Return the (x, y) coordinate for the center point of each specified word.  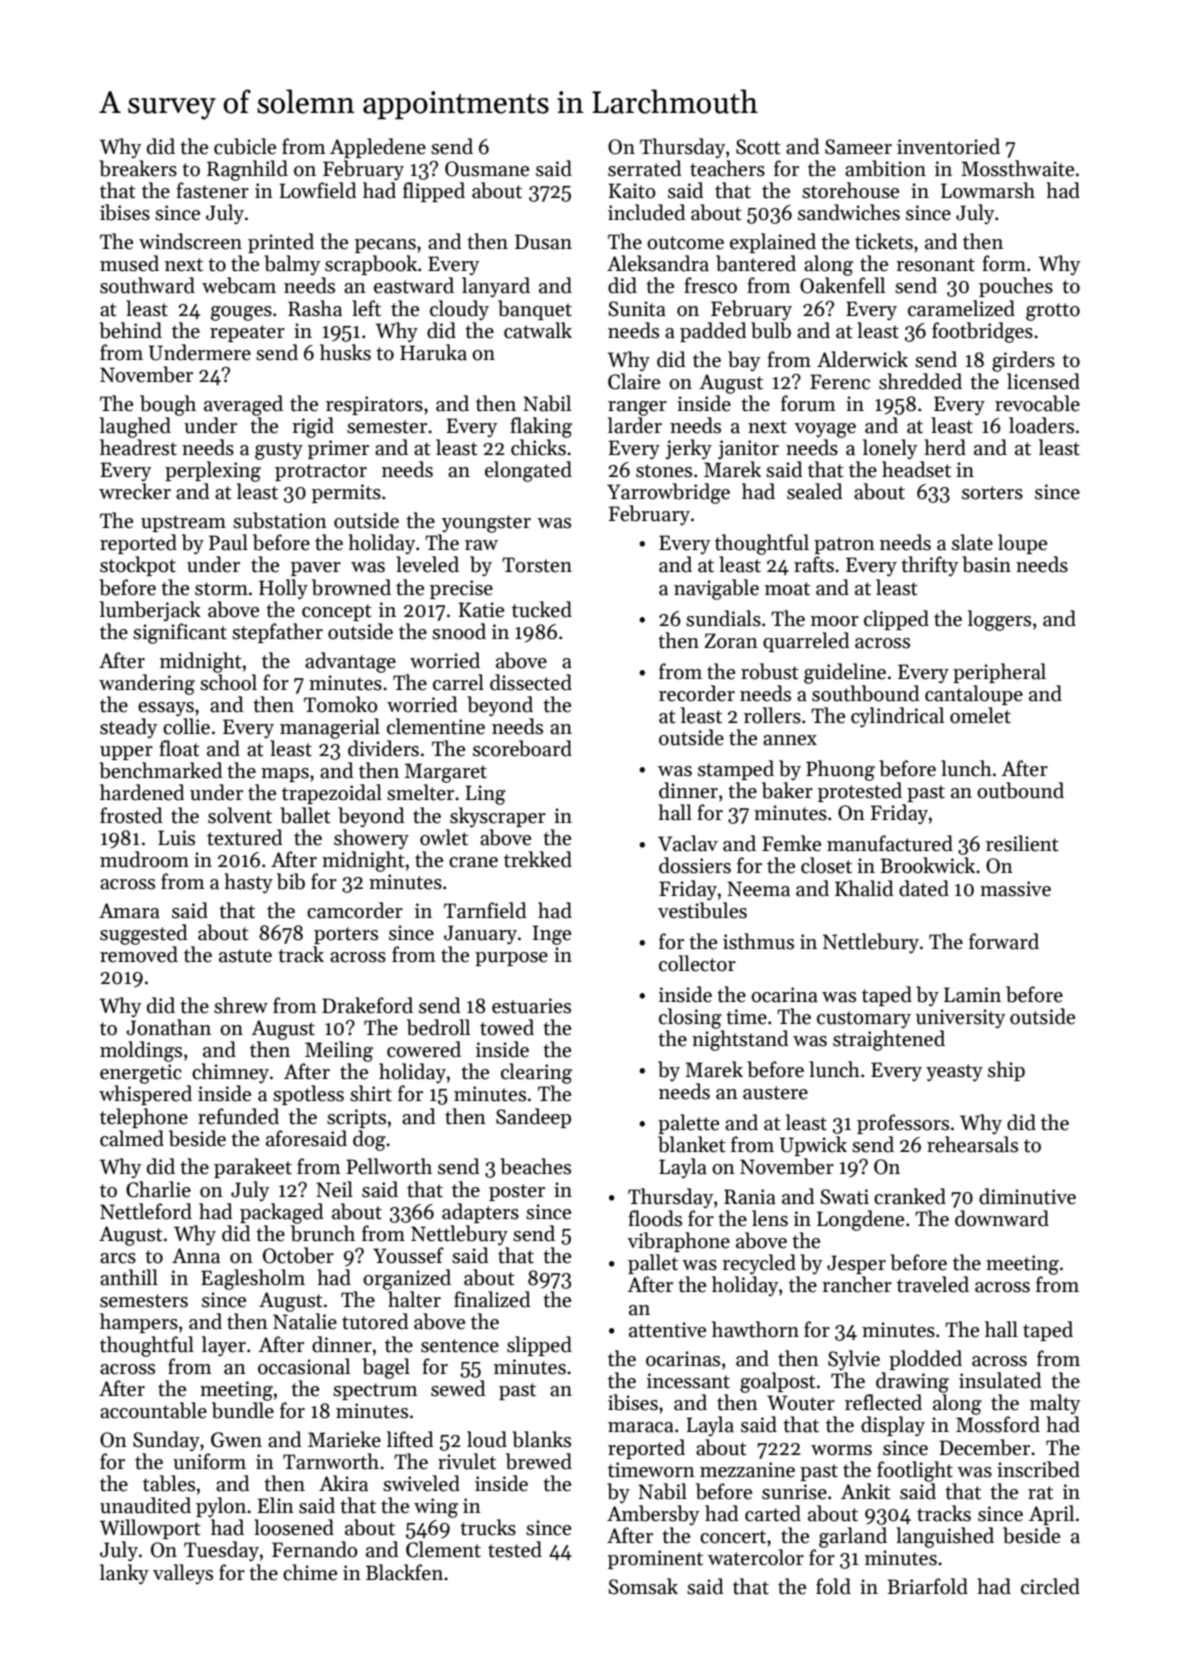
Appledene (378, 148)
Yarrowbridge (668, 493)
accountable (153, 1410)
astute (245, 956)
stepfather (277, 633)
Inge (552, 935)
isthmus (758, 941)
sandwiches (849, 212)
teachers (727, 168)
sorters (992, 493)
